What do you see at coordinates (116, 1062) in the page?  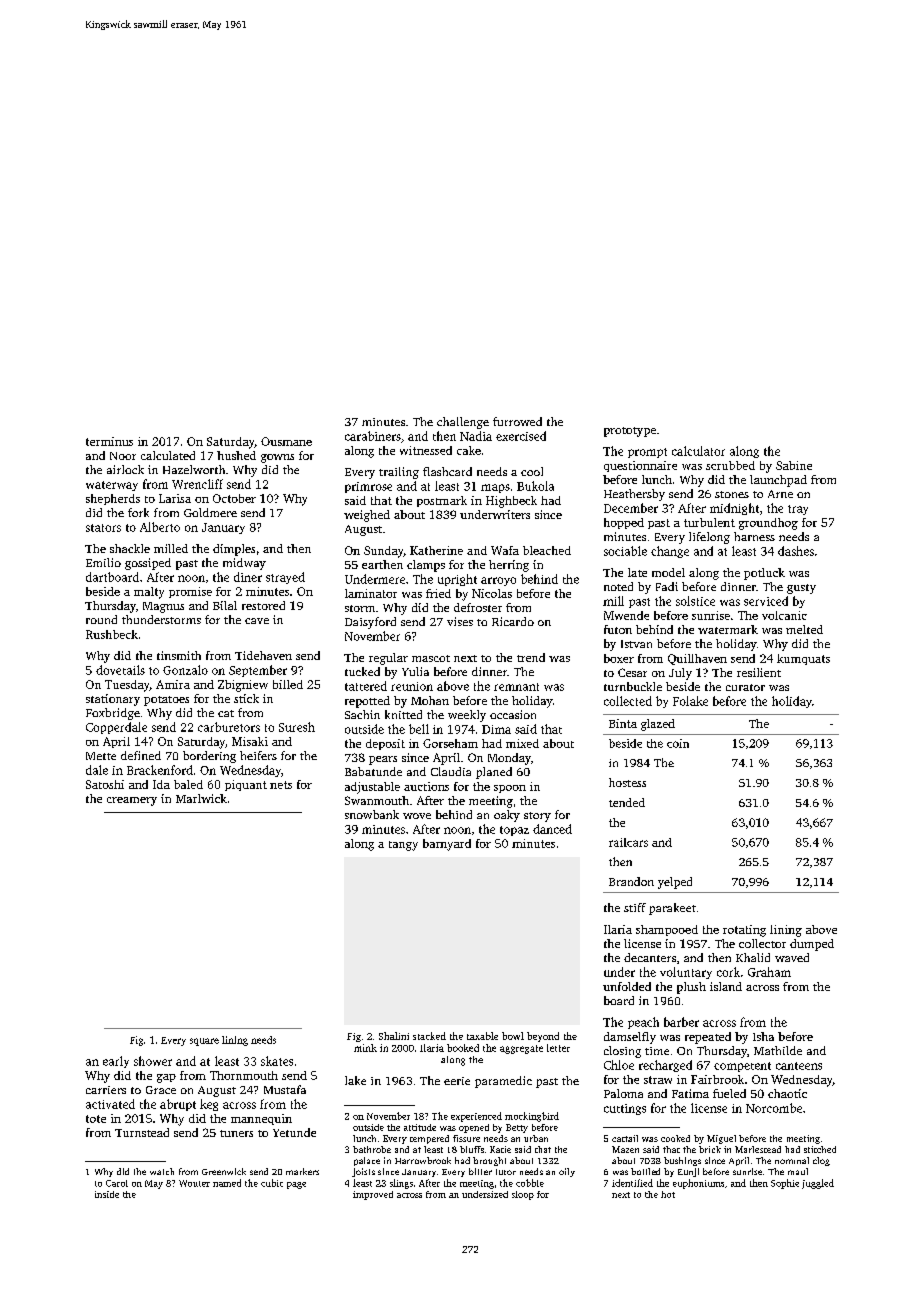 I see `early` at bounding box center [116, 1062].
